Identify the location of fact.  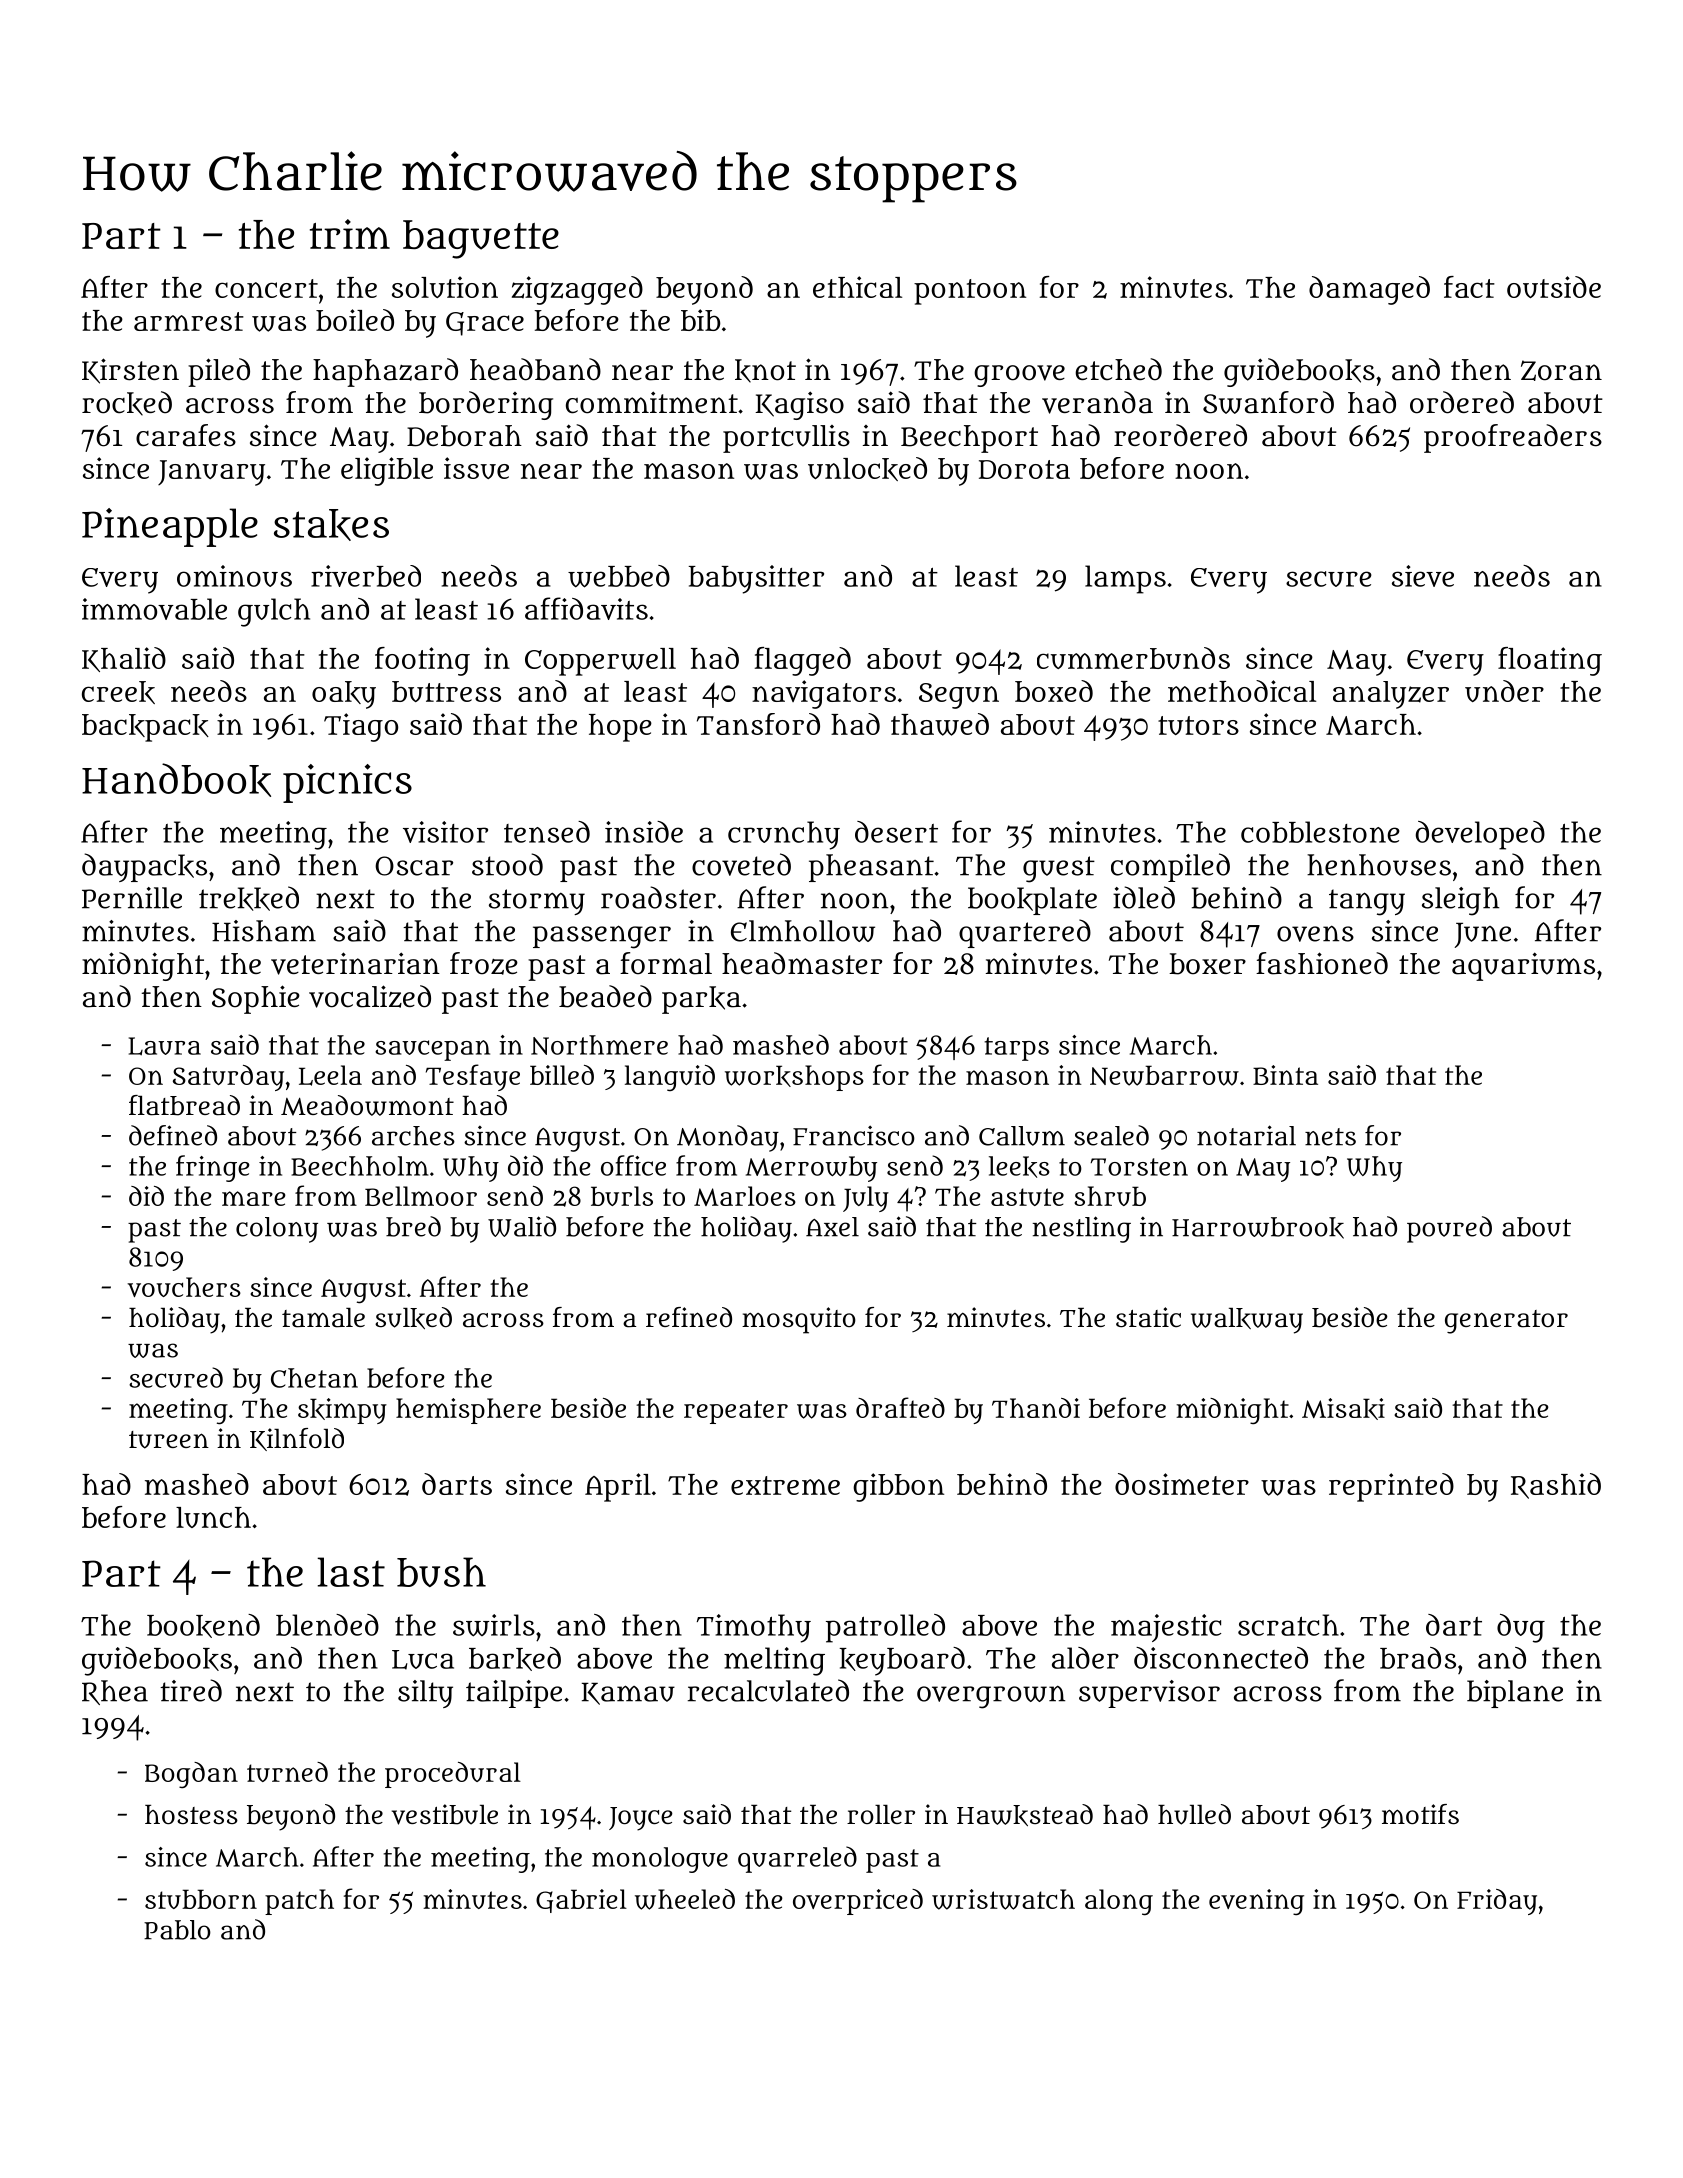
(1469, 287).
